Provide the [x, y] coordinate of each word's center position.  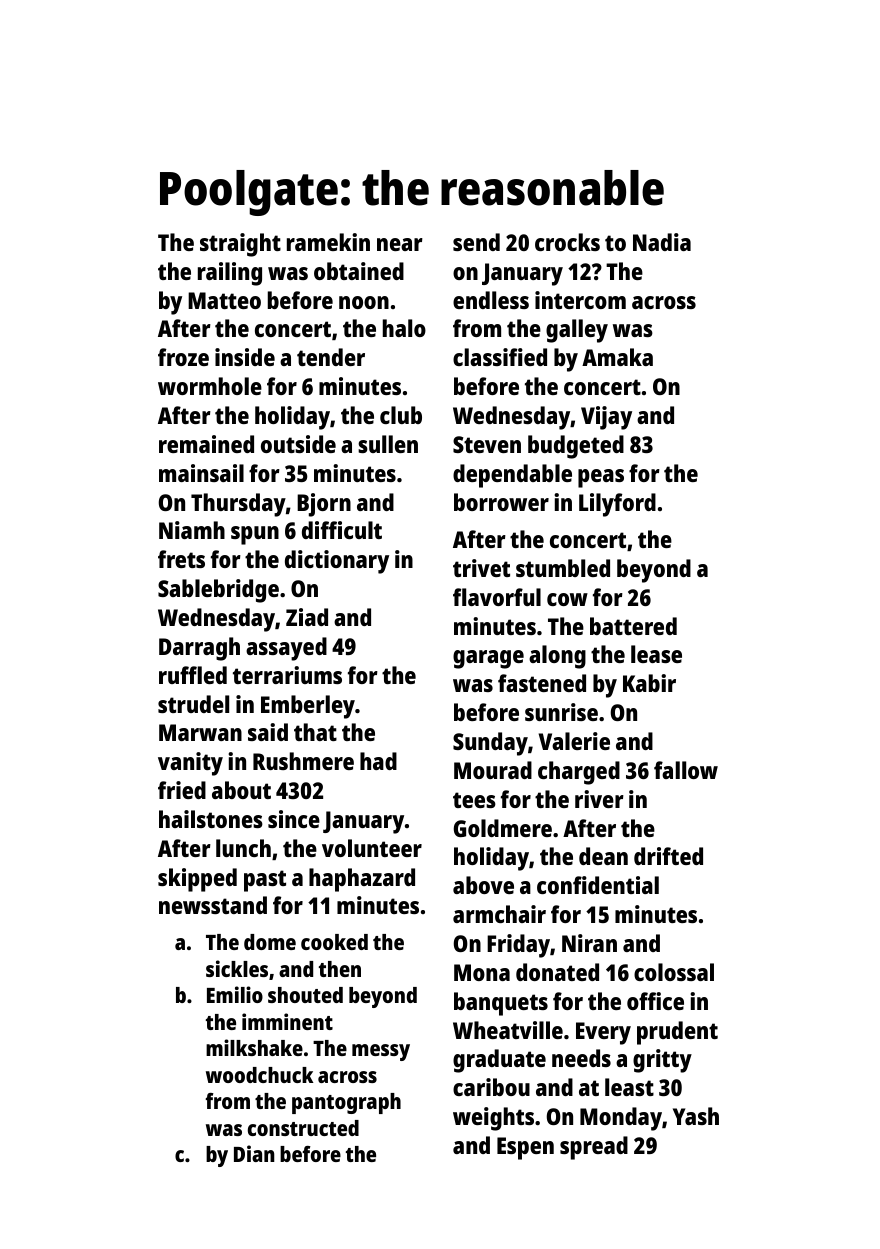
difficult [342, 530]
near [400, 244]
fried [182, 790]
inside [245, 357]
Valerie [574, 741]
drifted [668, 856]
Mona [482, 972]
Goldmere [503, 828]
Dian [254, 1153]
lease [656, 654]
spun [255, 535]
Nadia [662, 242]
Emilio [235, 994]
